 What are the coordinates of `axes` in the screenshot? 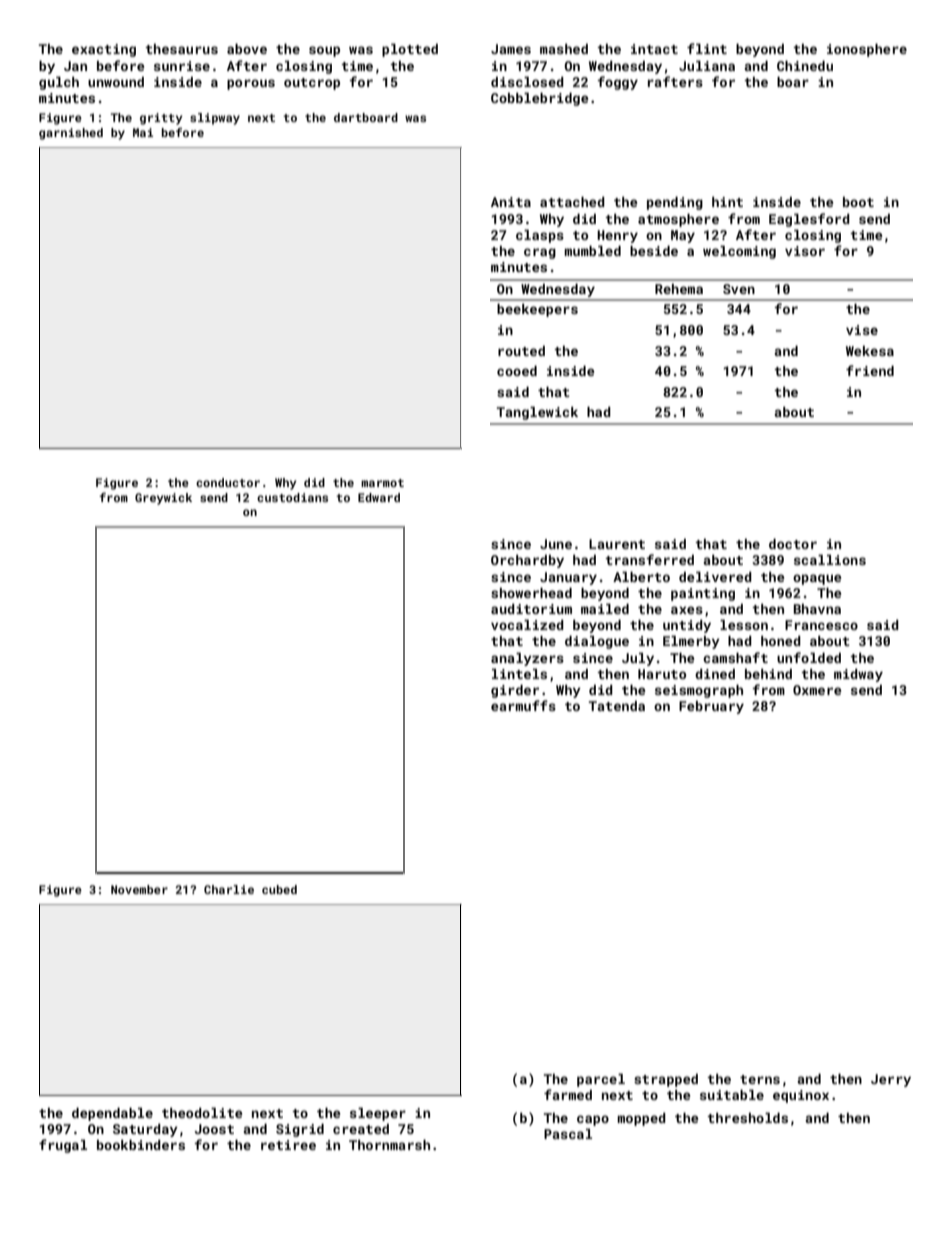 It's located at (687, 610).
